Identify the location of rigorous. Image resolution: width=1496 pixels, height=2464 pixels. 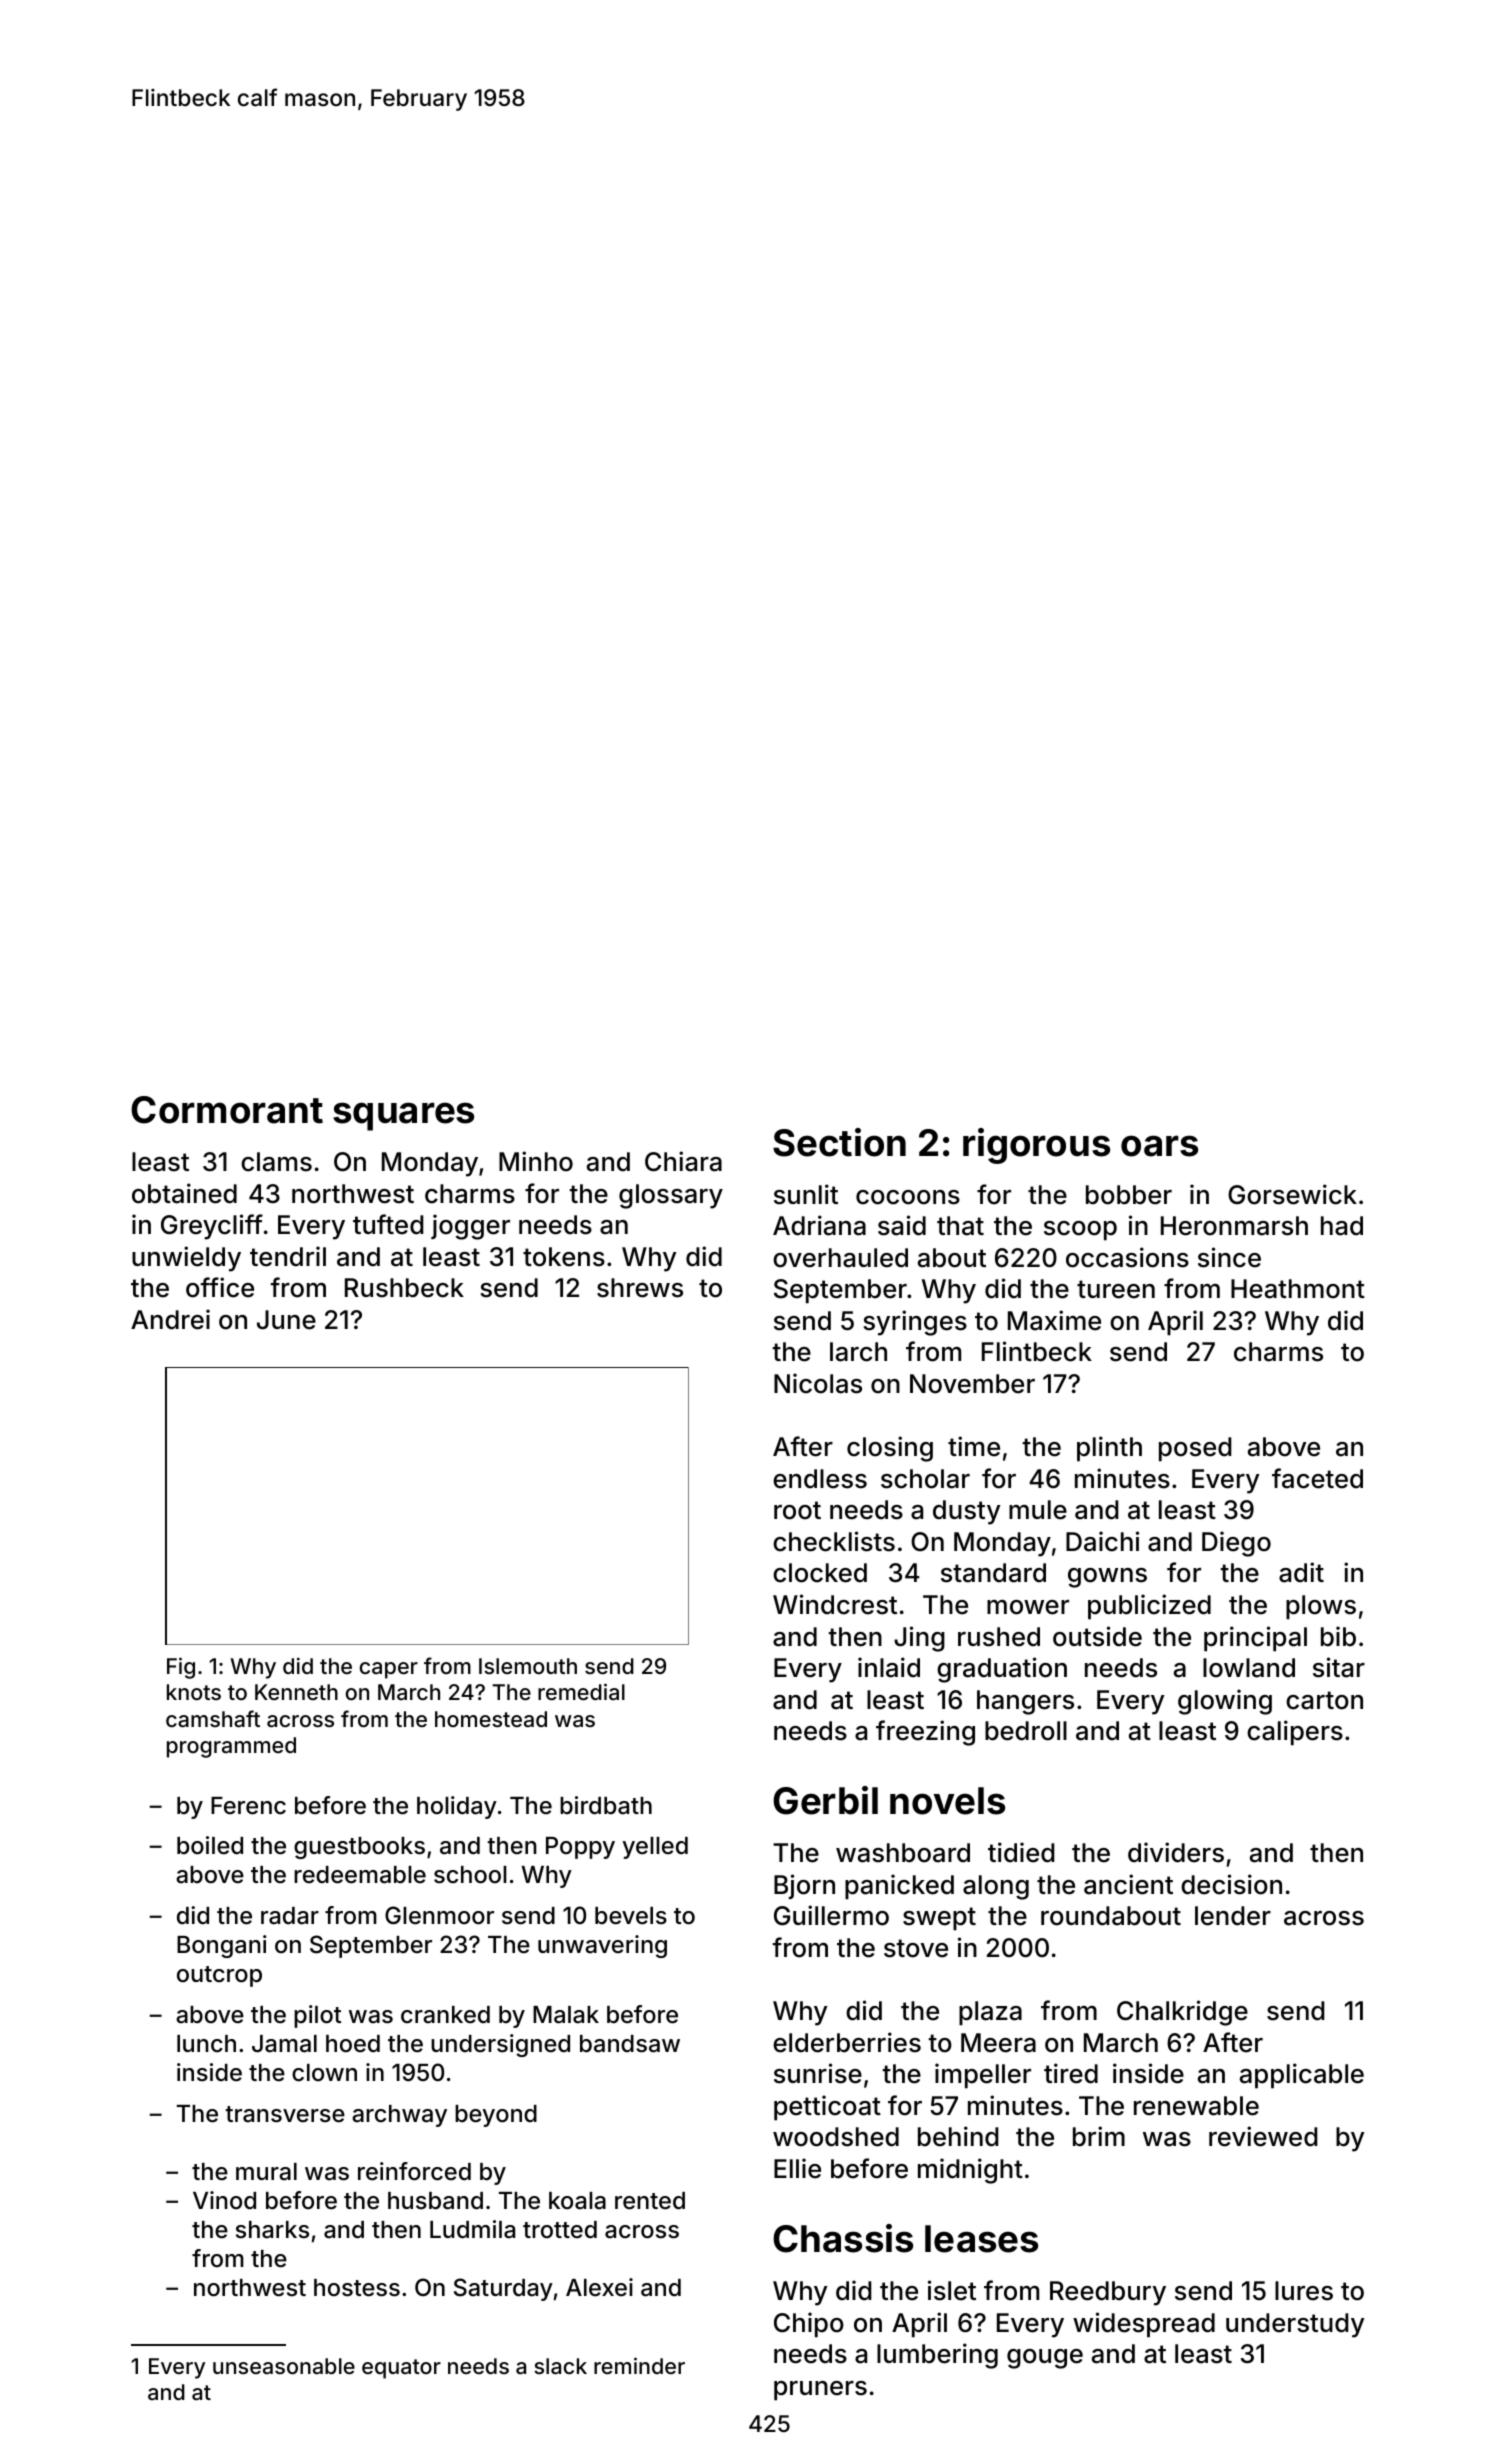
(1036, 1146).
